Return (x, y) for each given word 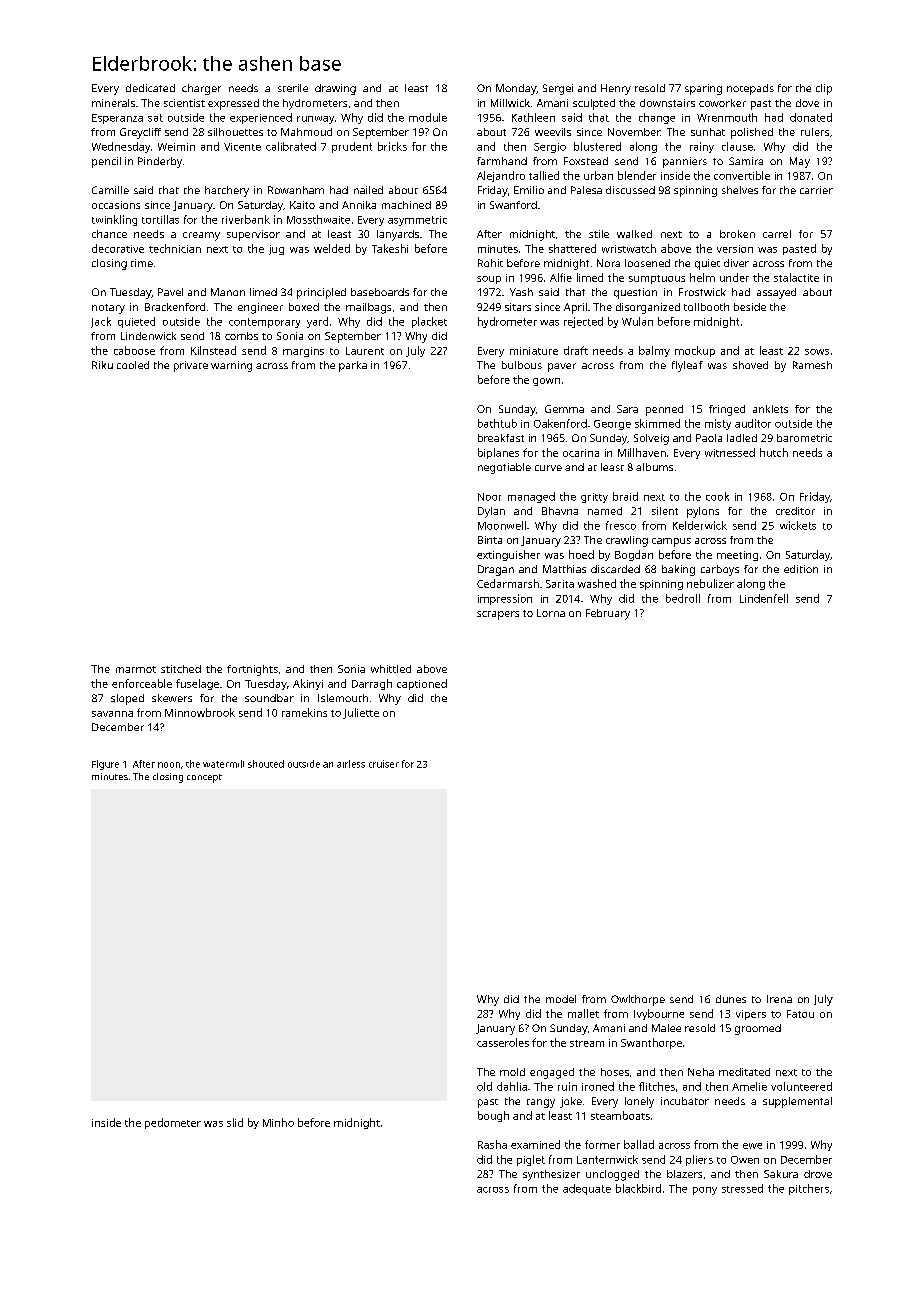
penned (664, 410)
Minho (278, 1122)
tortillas (160, 219)
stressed (742, 1188)
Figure (105, 765)
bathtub (497, 423)
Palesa (586, 190)
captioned (422, 684)
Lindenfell (764, 598)
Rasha (492, 1144)
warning (231, 366)
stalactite (796, 277)
